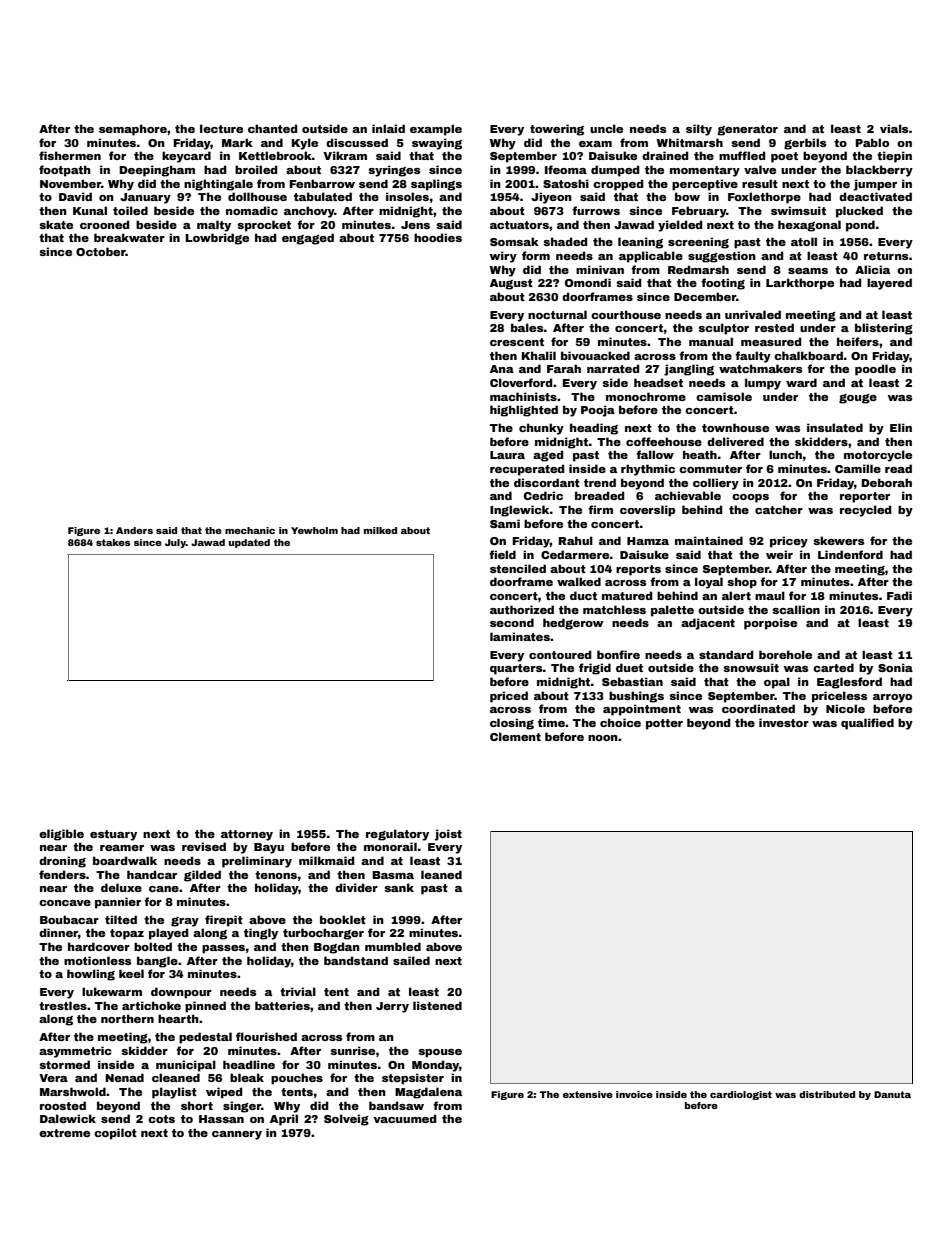  Describe the element at coordinates (894, 128) in the screenshot. I see `vials` at that location.
